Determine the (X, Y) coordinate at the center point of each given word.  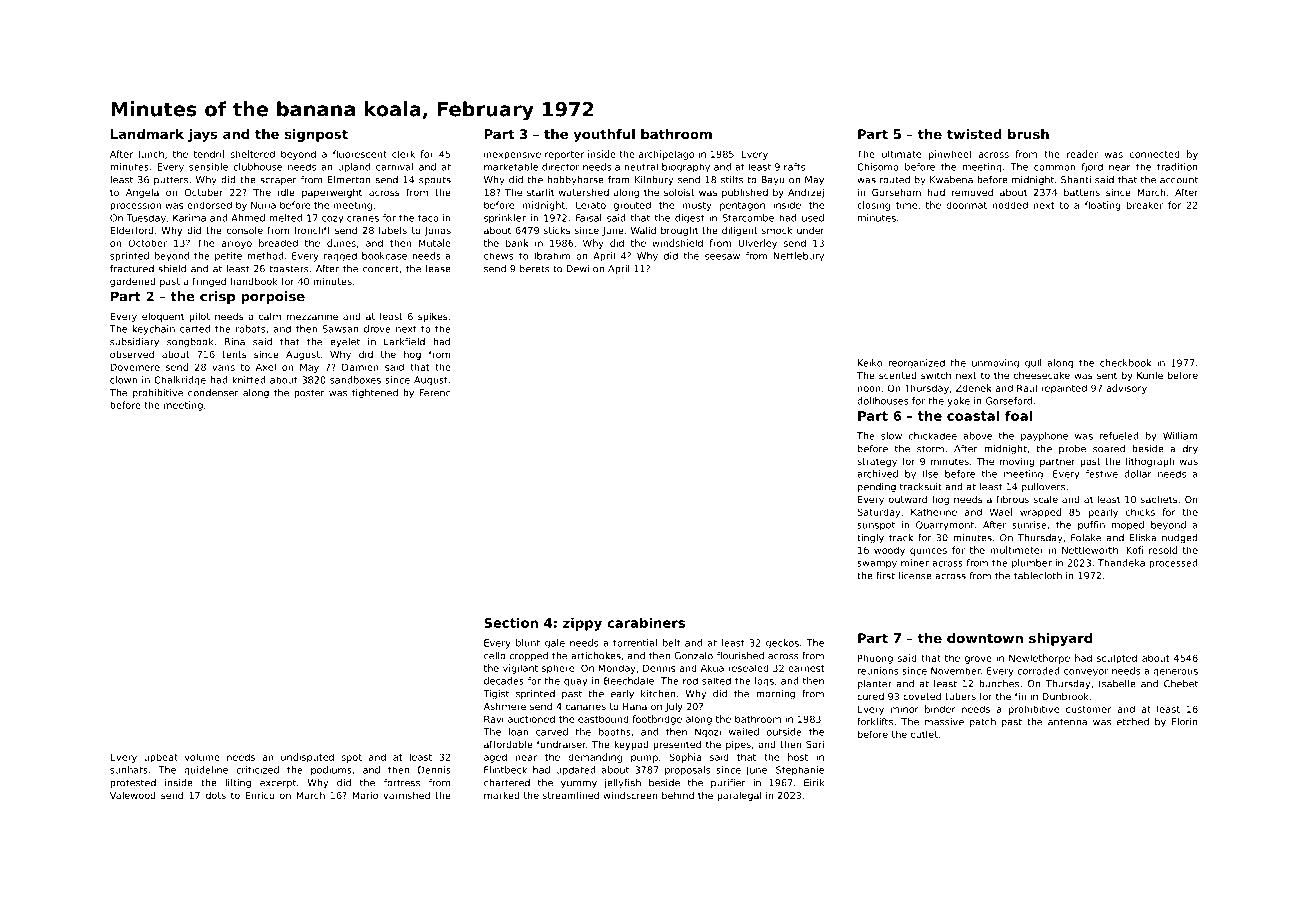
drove (377, 329)
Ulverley (757, 244)
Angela (142, 193)
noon (869, 389)
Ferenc (435, 393)
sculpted (1117, 659)
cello (495, 656)
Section (511, 622)
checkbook (1125, 363)
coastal (973, 415)
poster (309, 393)
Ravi (494, 719)
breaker (1145, 205)
